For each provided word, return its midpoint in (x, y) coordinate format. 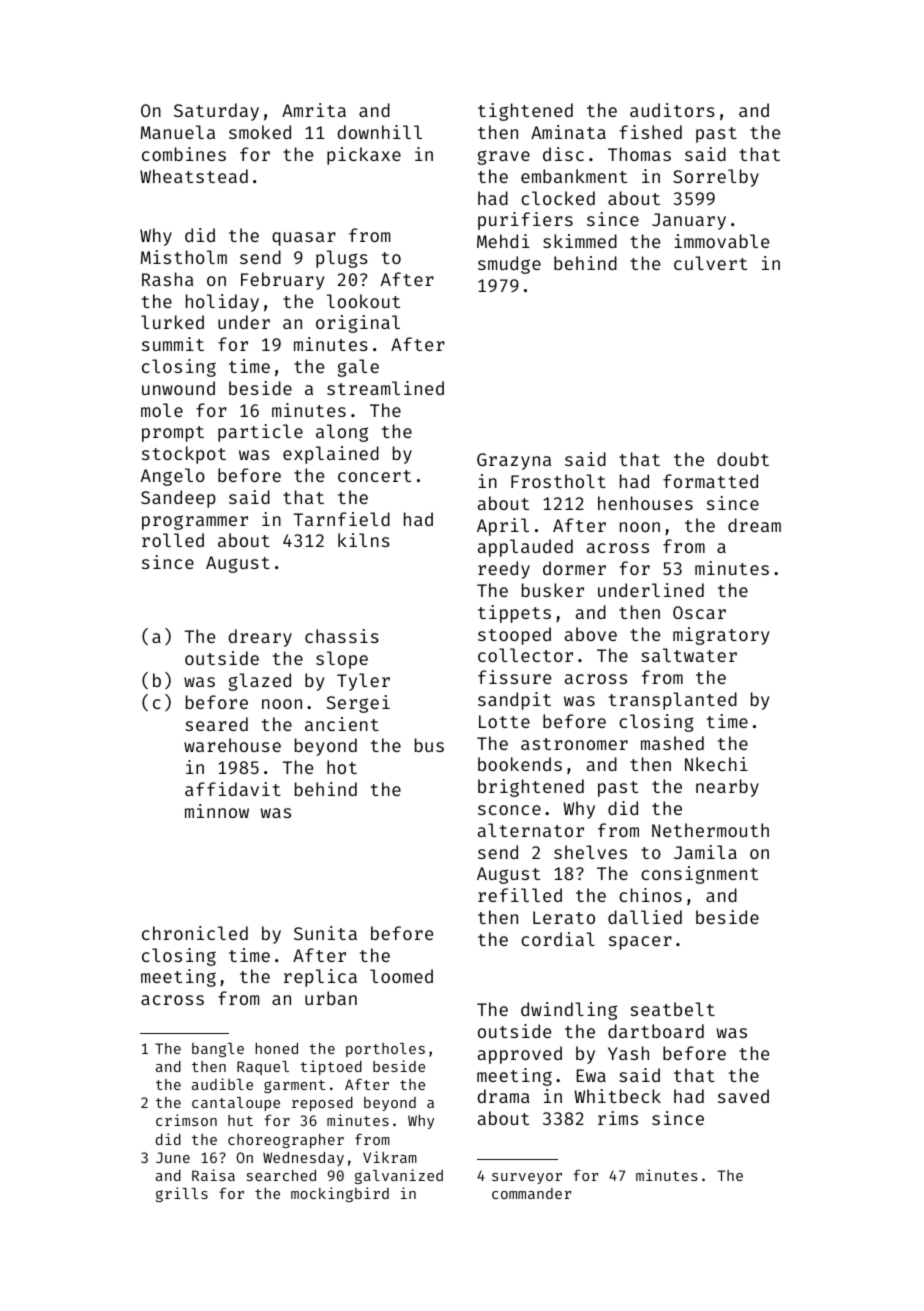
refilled (520, 895)
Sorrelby (716, 178)
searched (281, 1175)
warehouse (232, 745)
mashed (672, 743)
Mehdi (503, 241)
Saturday (216, 112)
